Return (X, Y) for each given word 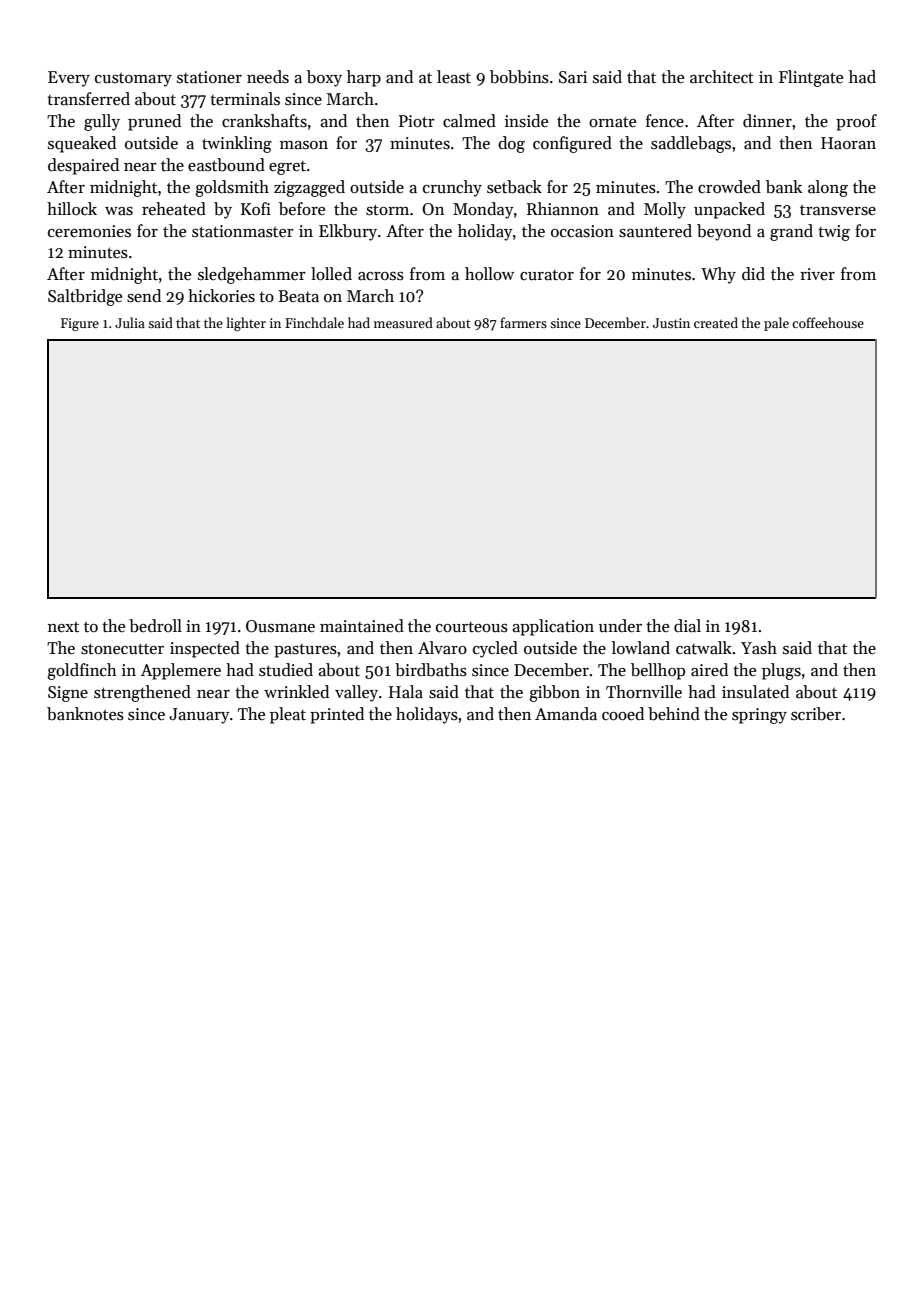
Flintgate (811, 78)
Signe (68, 694)
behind (674, 714)
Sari (573, 77)
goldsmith (232, 188)
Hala (406, 691)
